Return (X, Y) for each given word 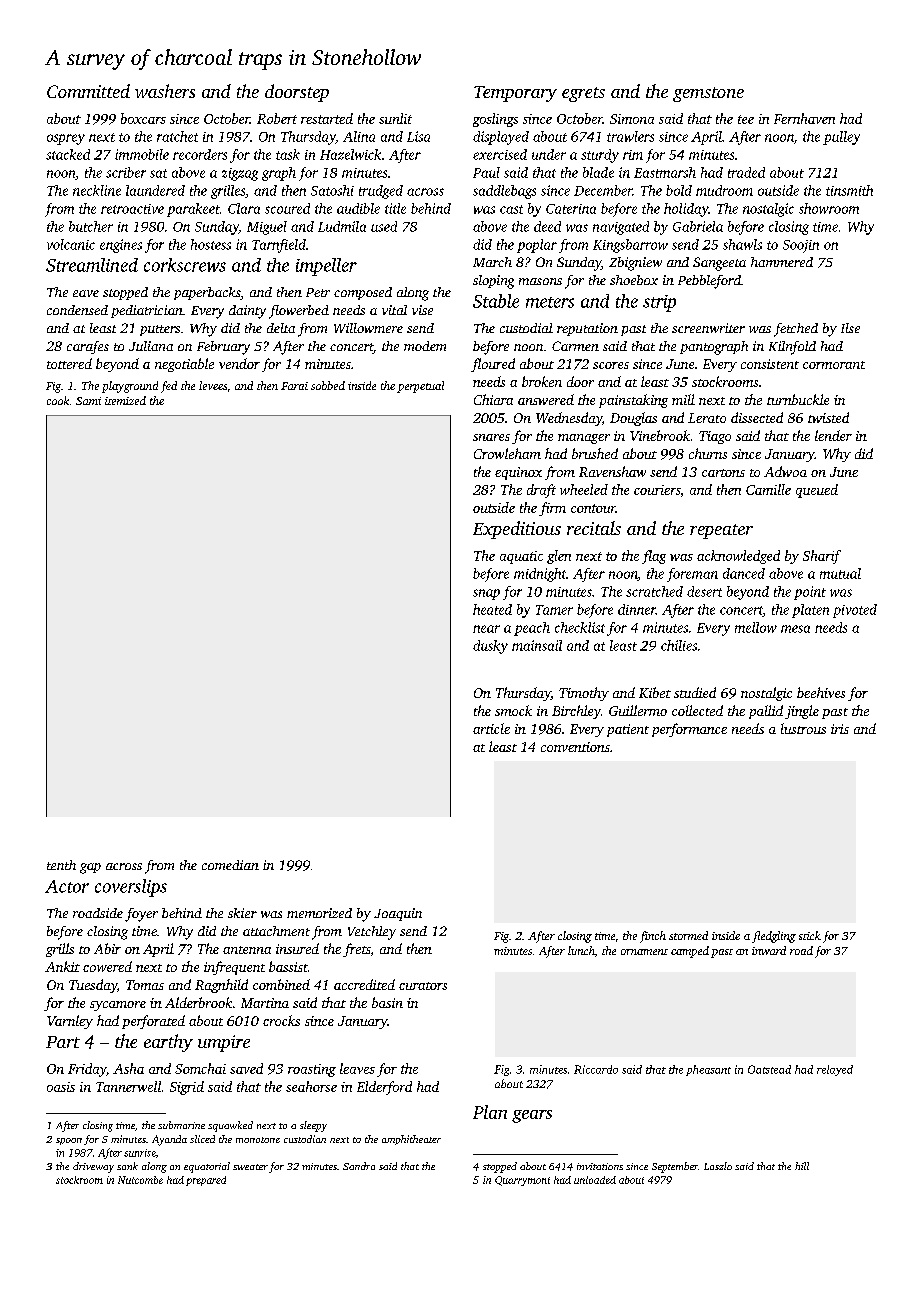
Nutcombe (140, 1180)
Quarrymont (522, 1181)
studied (695, 692)
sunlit (395, 118)
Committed (88, 91)
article (491, 728)
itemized (125, 400)
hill (802, 1166)
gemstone (708, 94)
